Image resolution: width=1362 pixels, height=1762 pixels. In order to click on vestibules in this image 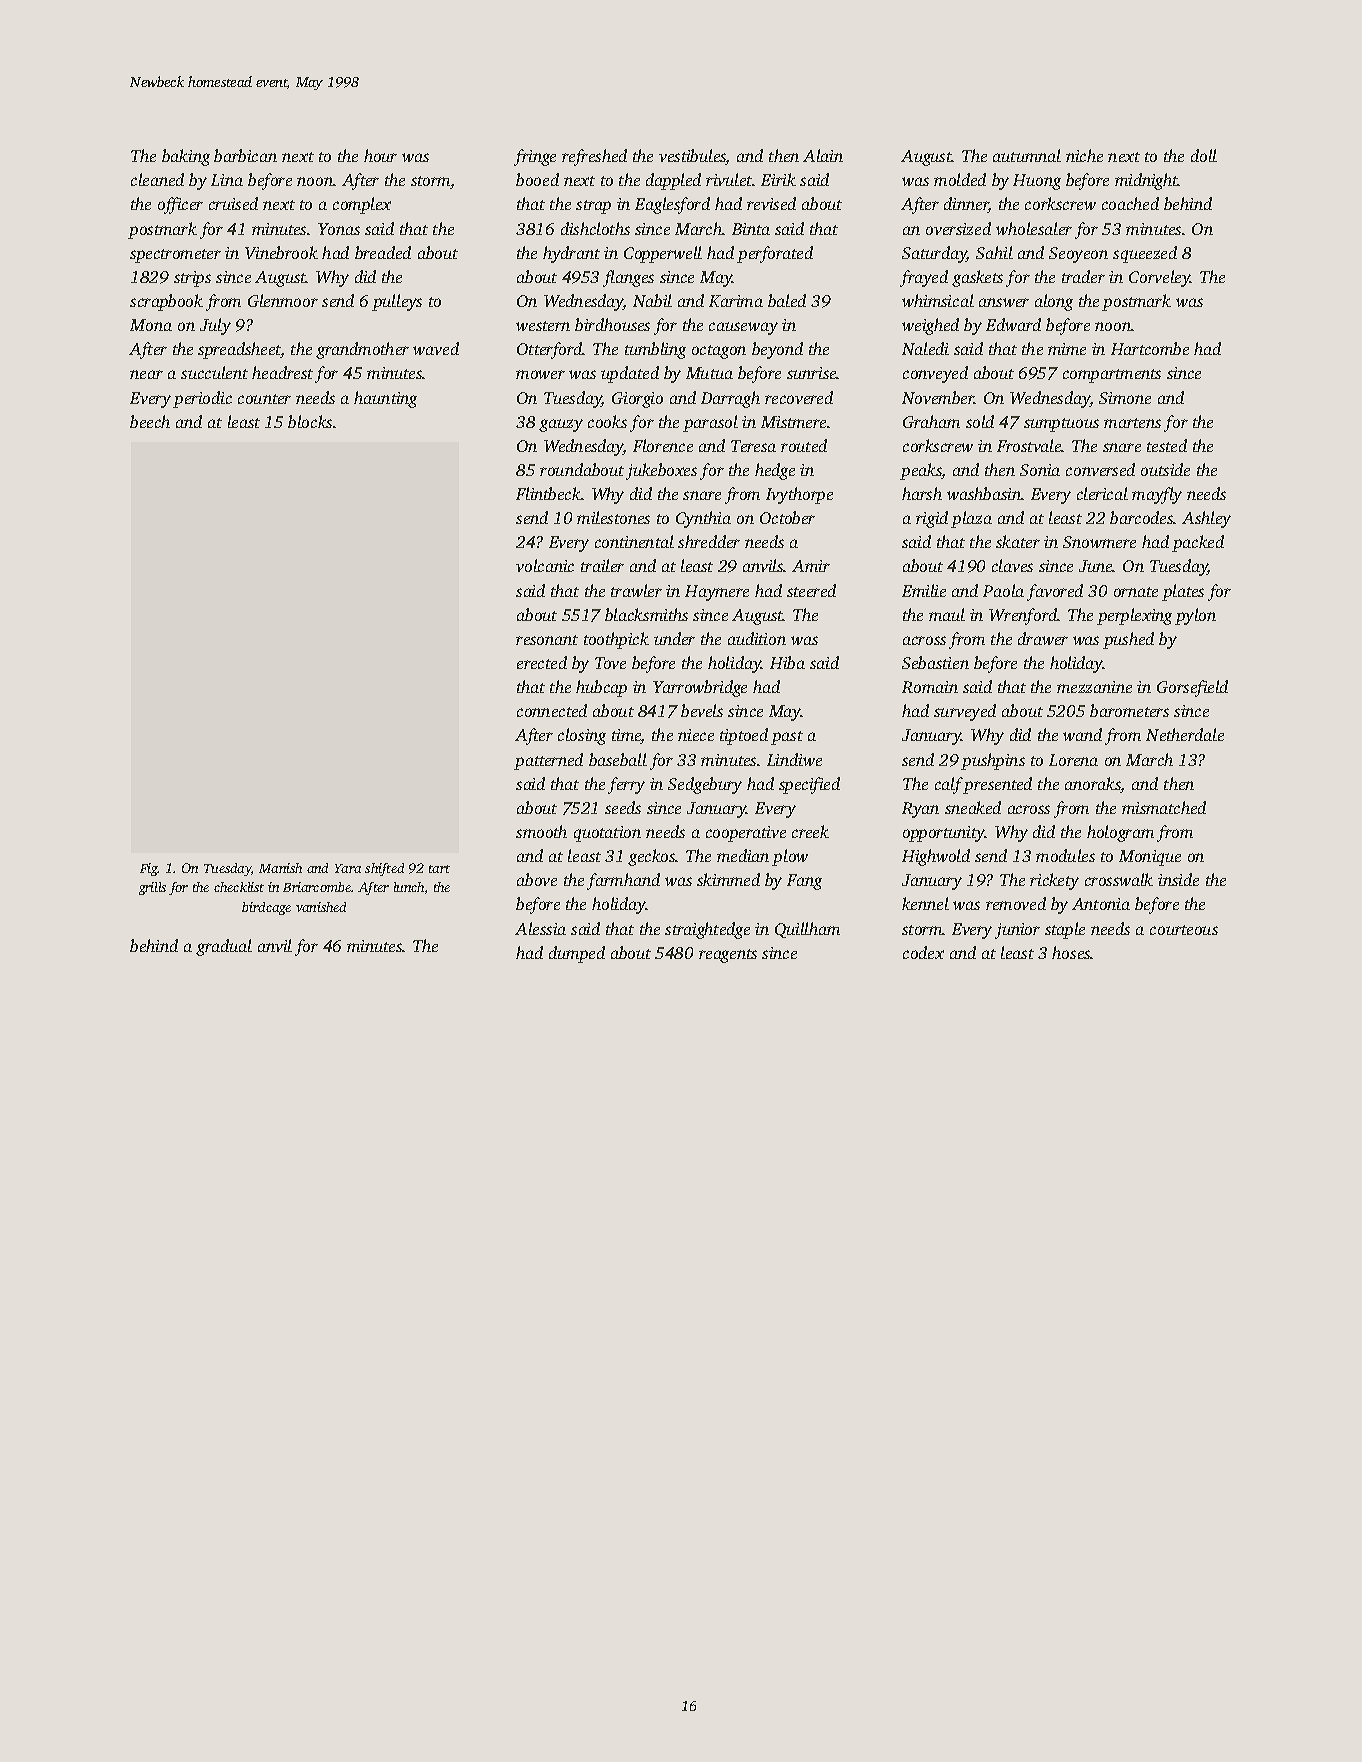, I will do `click(692, 157)`.
